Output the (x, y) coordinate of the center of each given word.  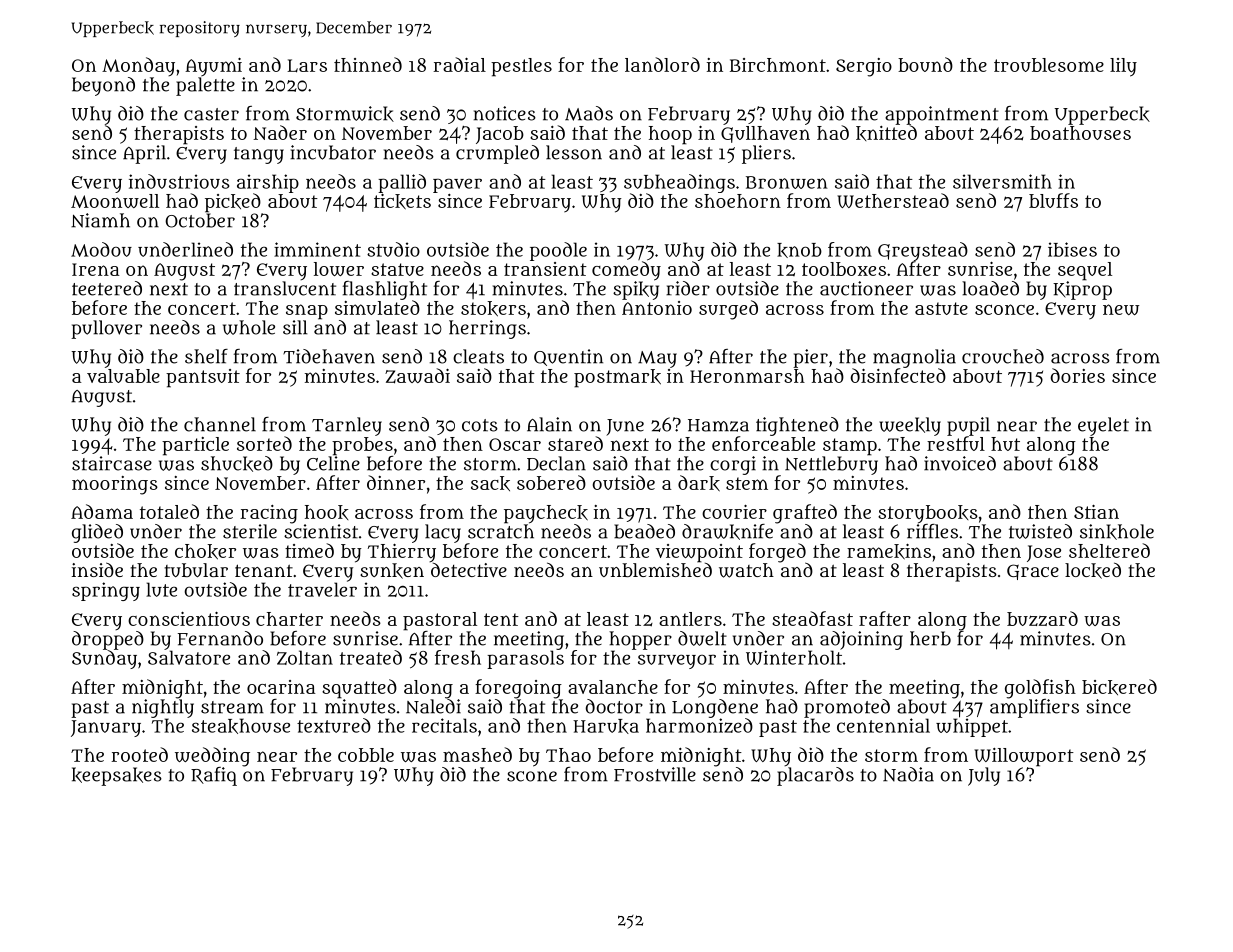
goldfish (1040, 689)
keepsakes (117, 776)
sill (295, 327)
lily (1123, 67)
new (1121, 309)
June (625, 427)
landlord (662, 64)
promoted (847, 708)
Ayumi (213, 67)
